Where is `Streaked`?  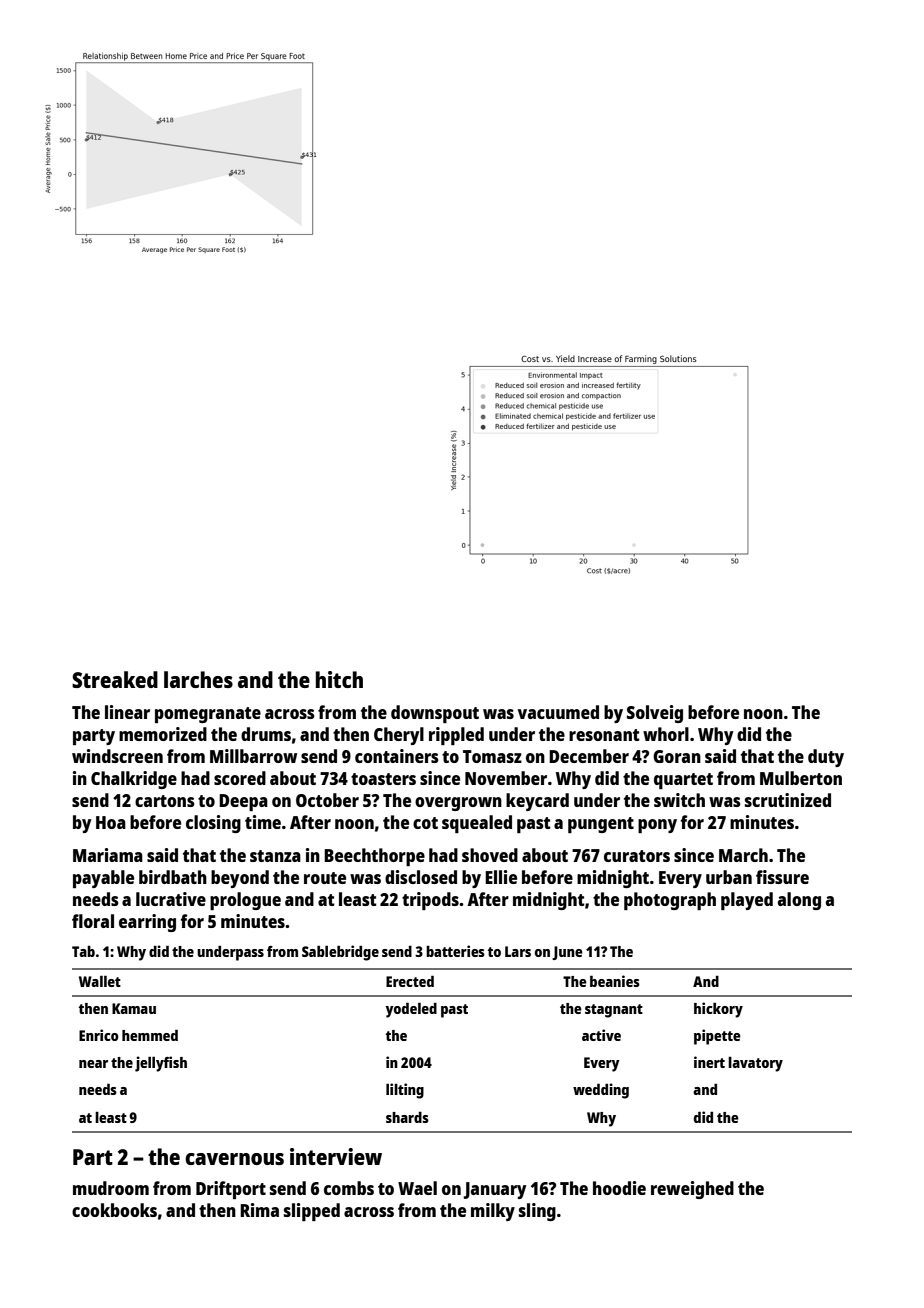
Streaked is located at coordinates (115, 679).
